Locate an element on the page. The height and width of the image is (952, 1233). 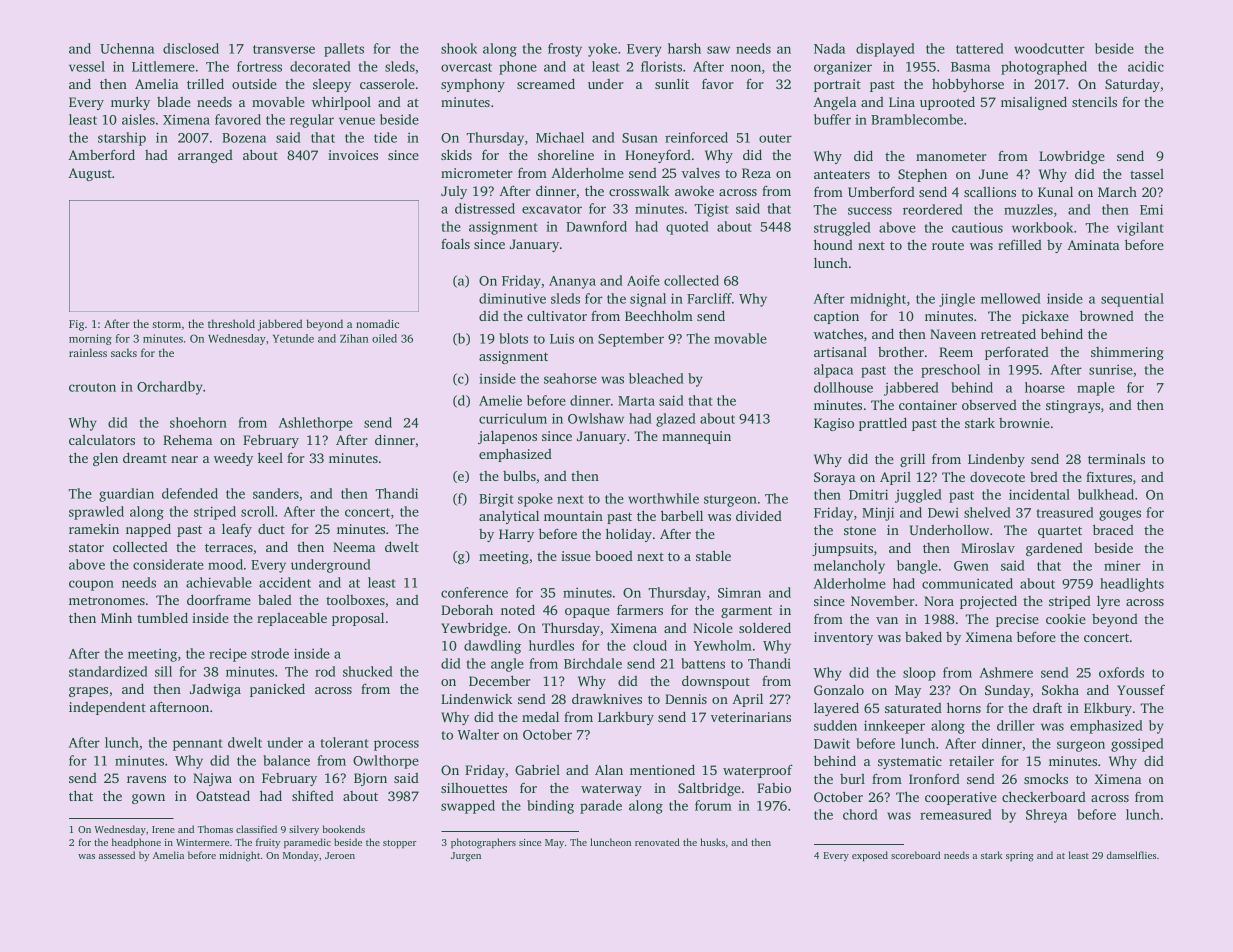
storm is located at coordinates (167, 324).
